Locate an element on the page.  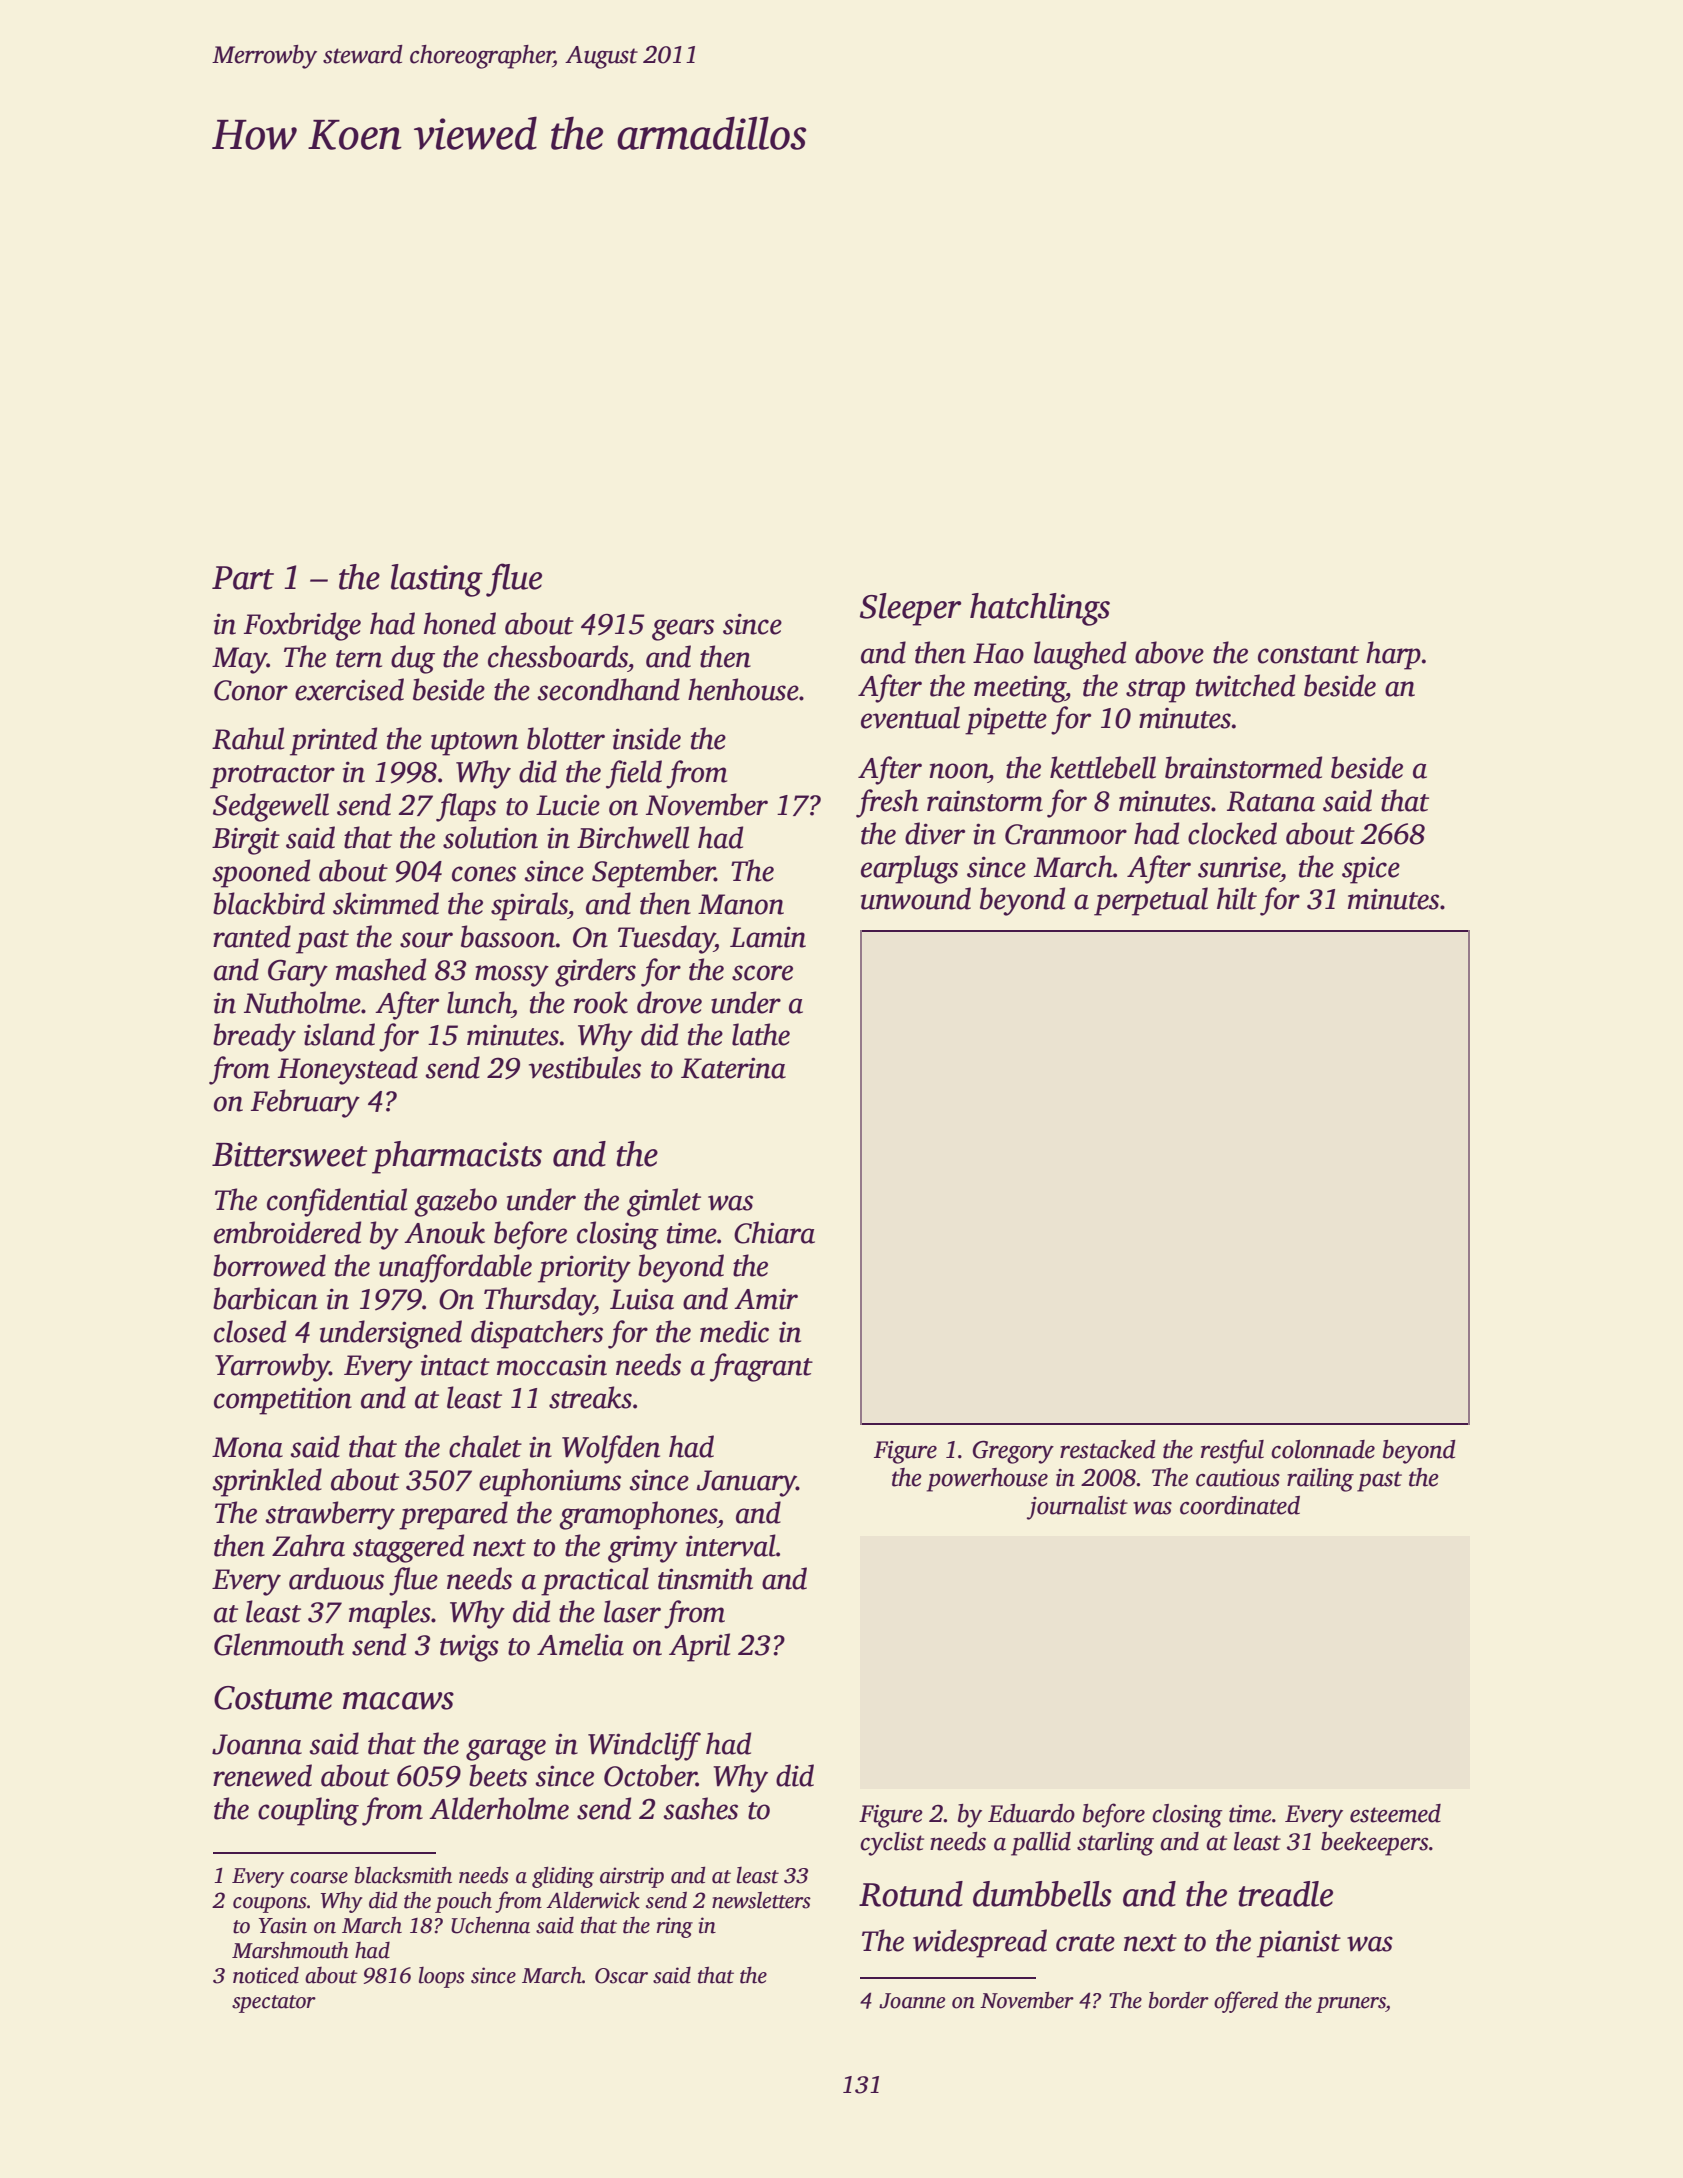
hatchlings is located at coordinates (1040, 609).
